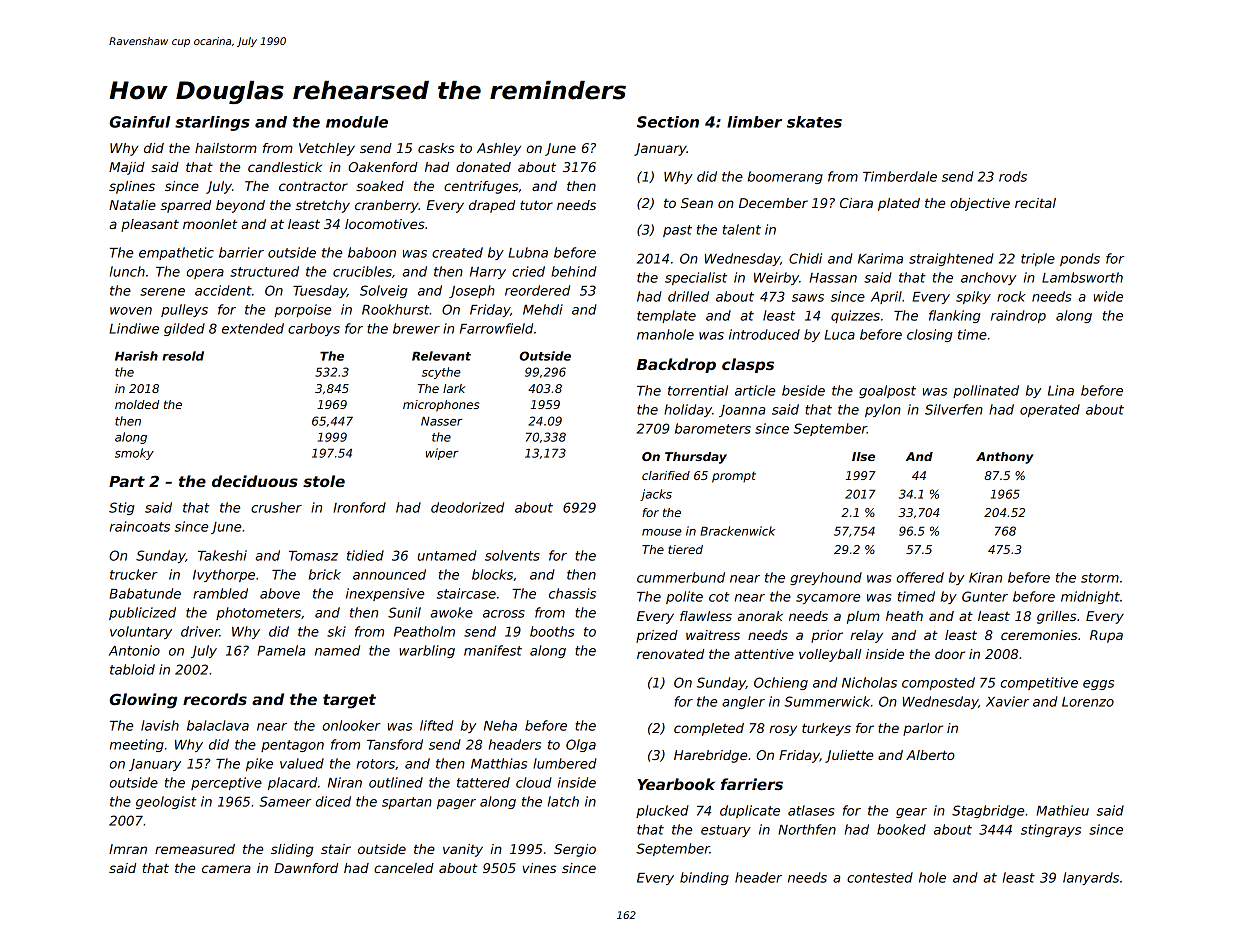 Image resolution: width=1233 pixels, height=952 pixels. What do you see at coordinates (750, 811) in the screenshot?
I see `duplicate` at bounding box center [750, 811].
